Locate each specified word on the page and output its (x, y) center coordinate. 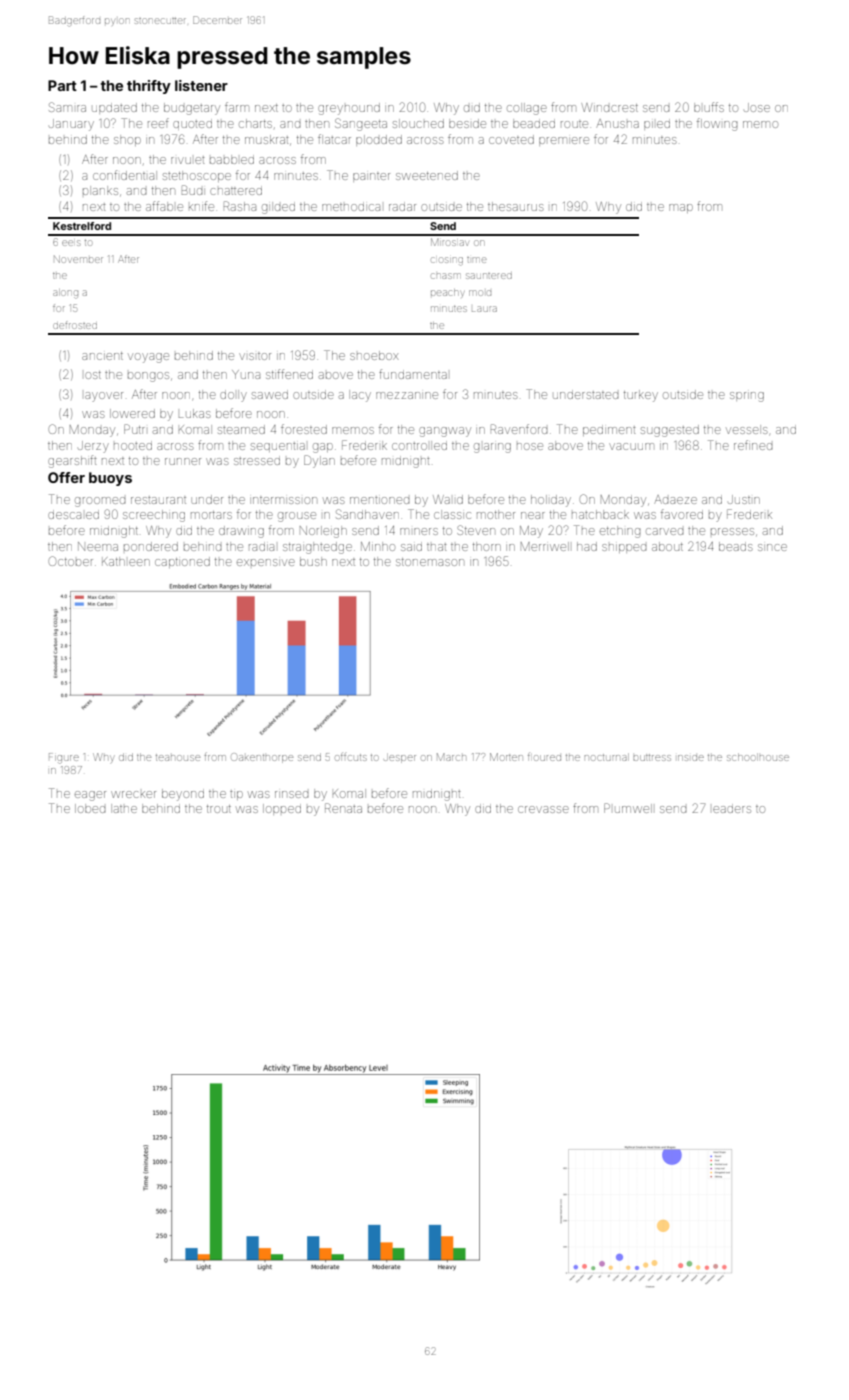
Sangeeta (361, 124)
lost (93, 375)
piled (657, 125)
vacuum (631, 446)
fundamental (413, 374)
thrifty (149, 87)
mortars (211, 515)
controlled (419, 445)
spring (747, 397)
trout (219, 809)
